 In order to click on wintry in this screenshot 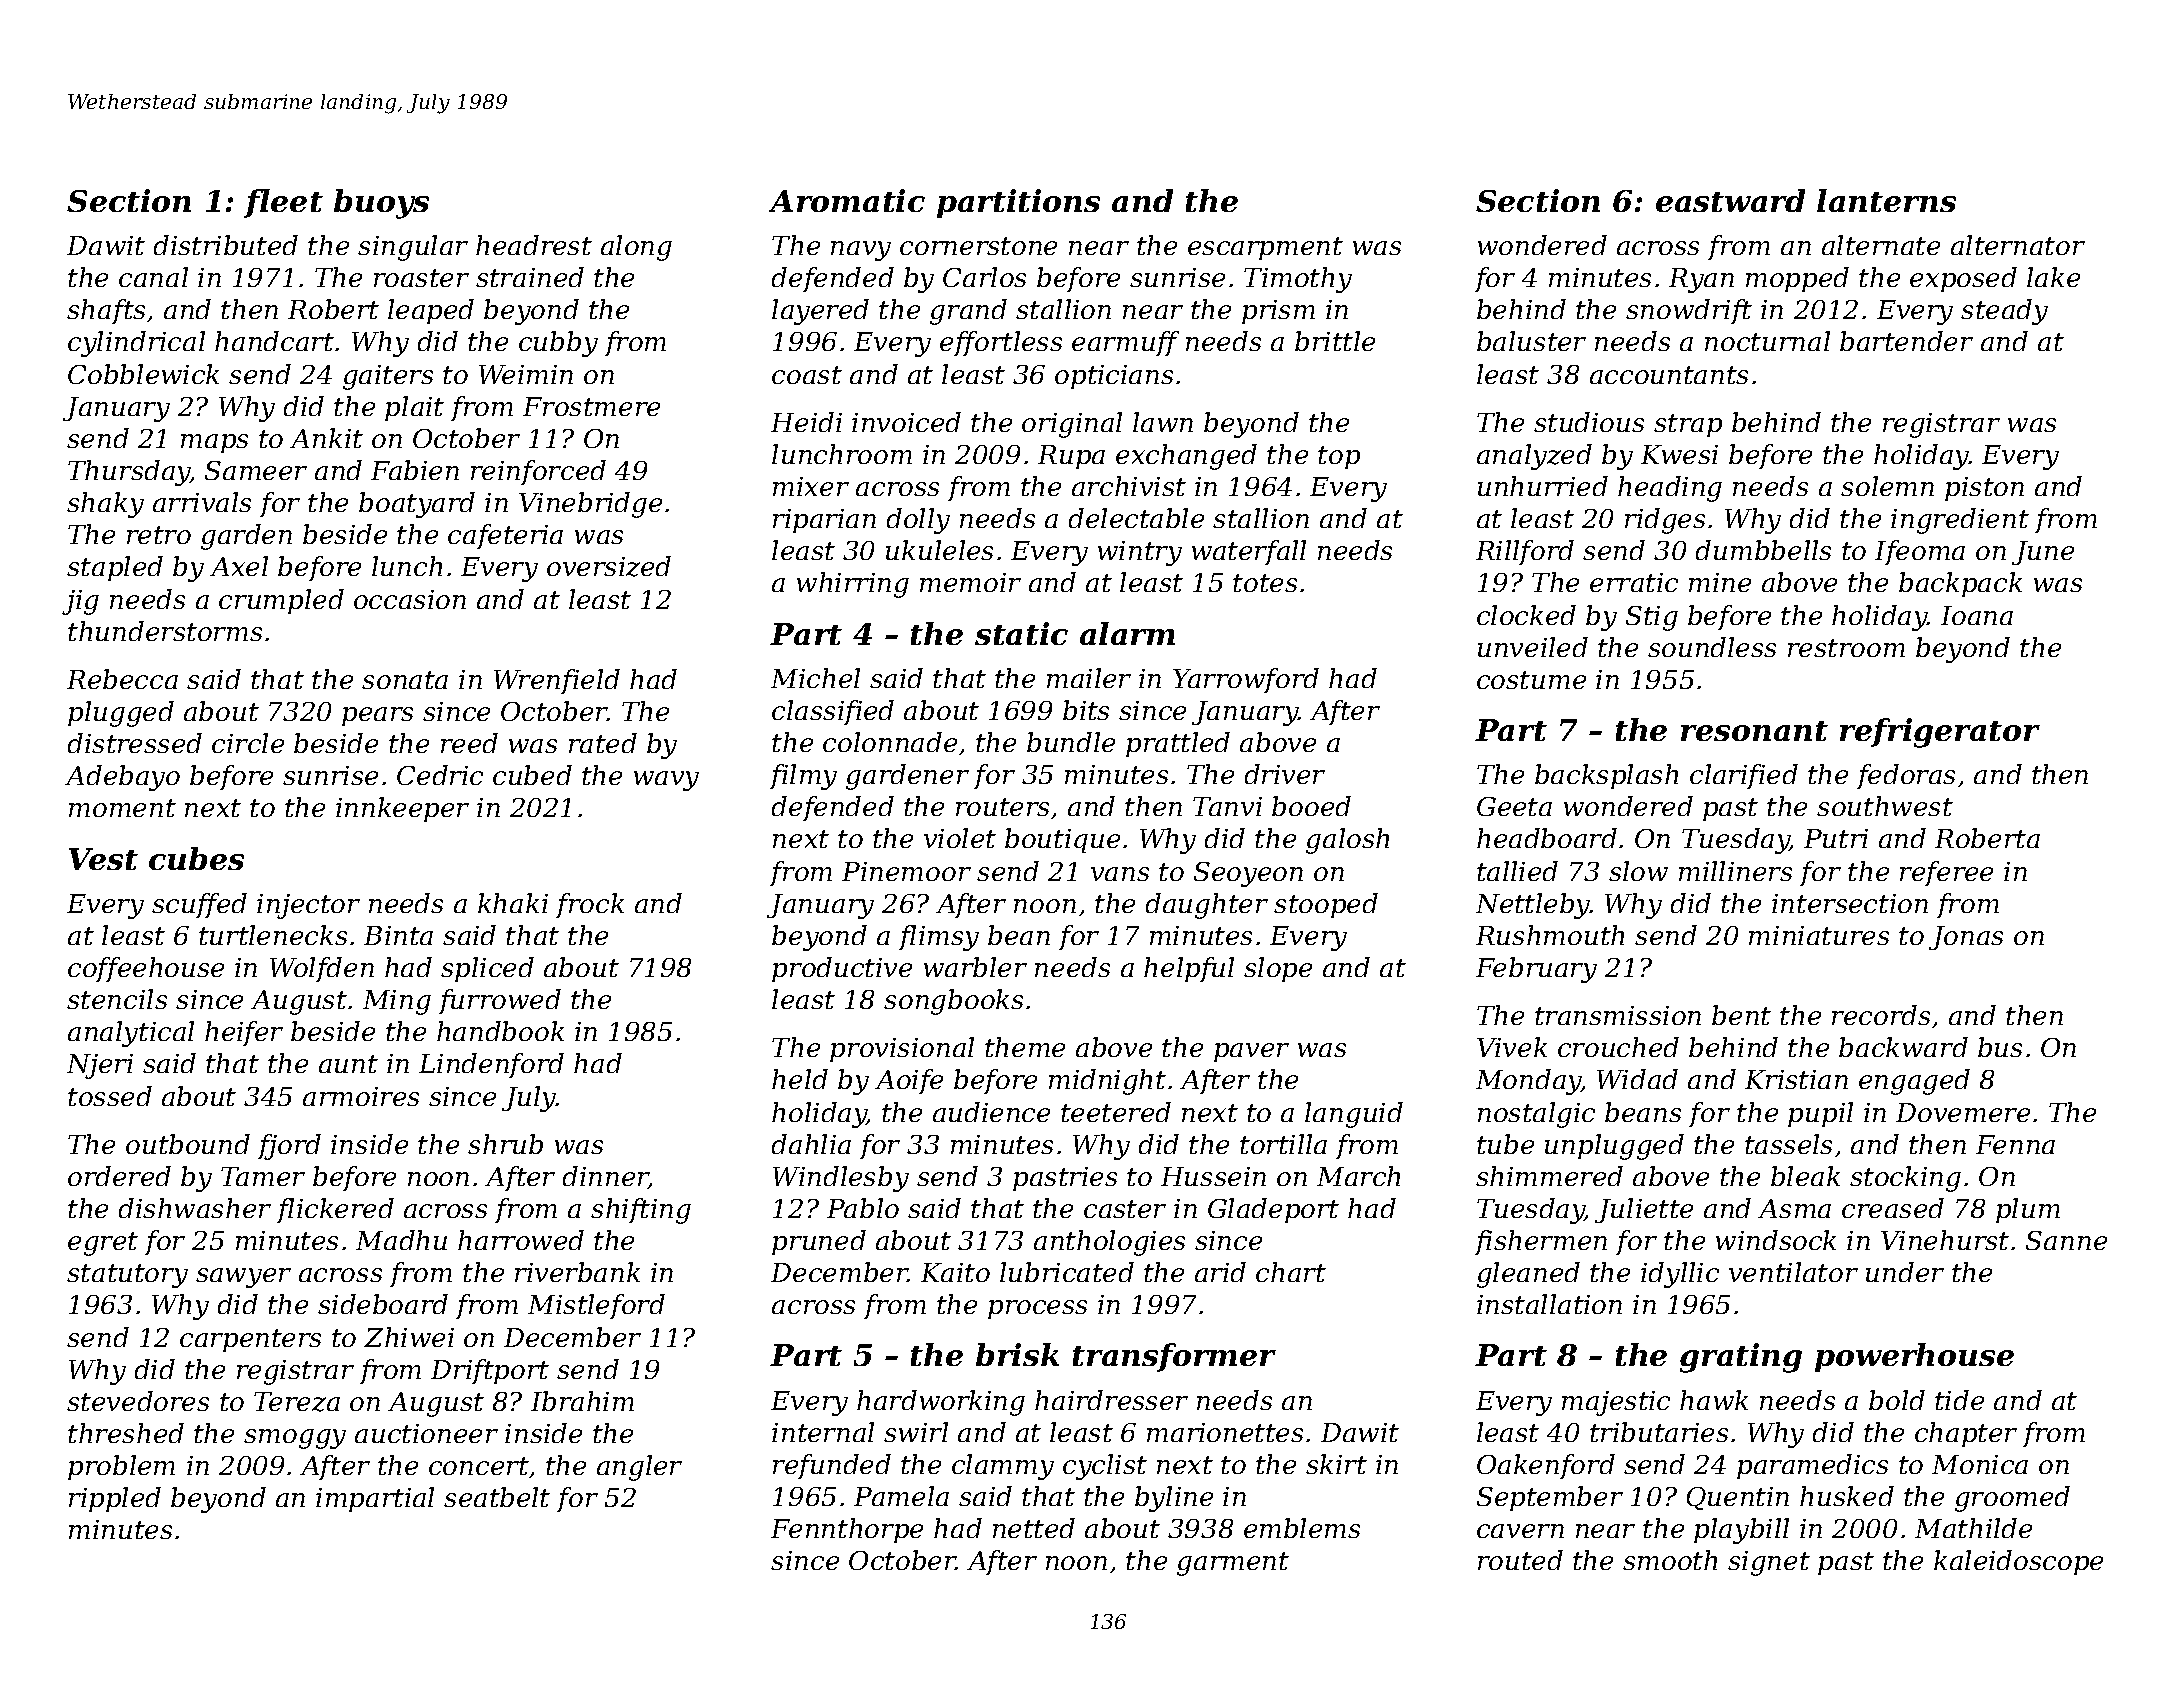, I will do `click(1140, 553)`.
